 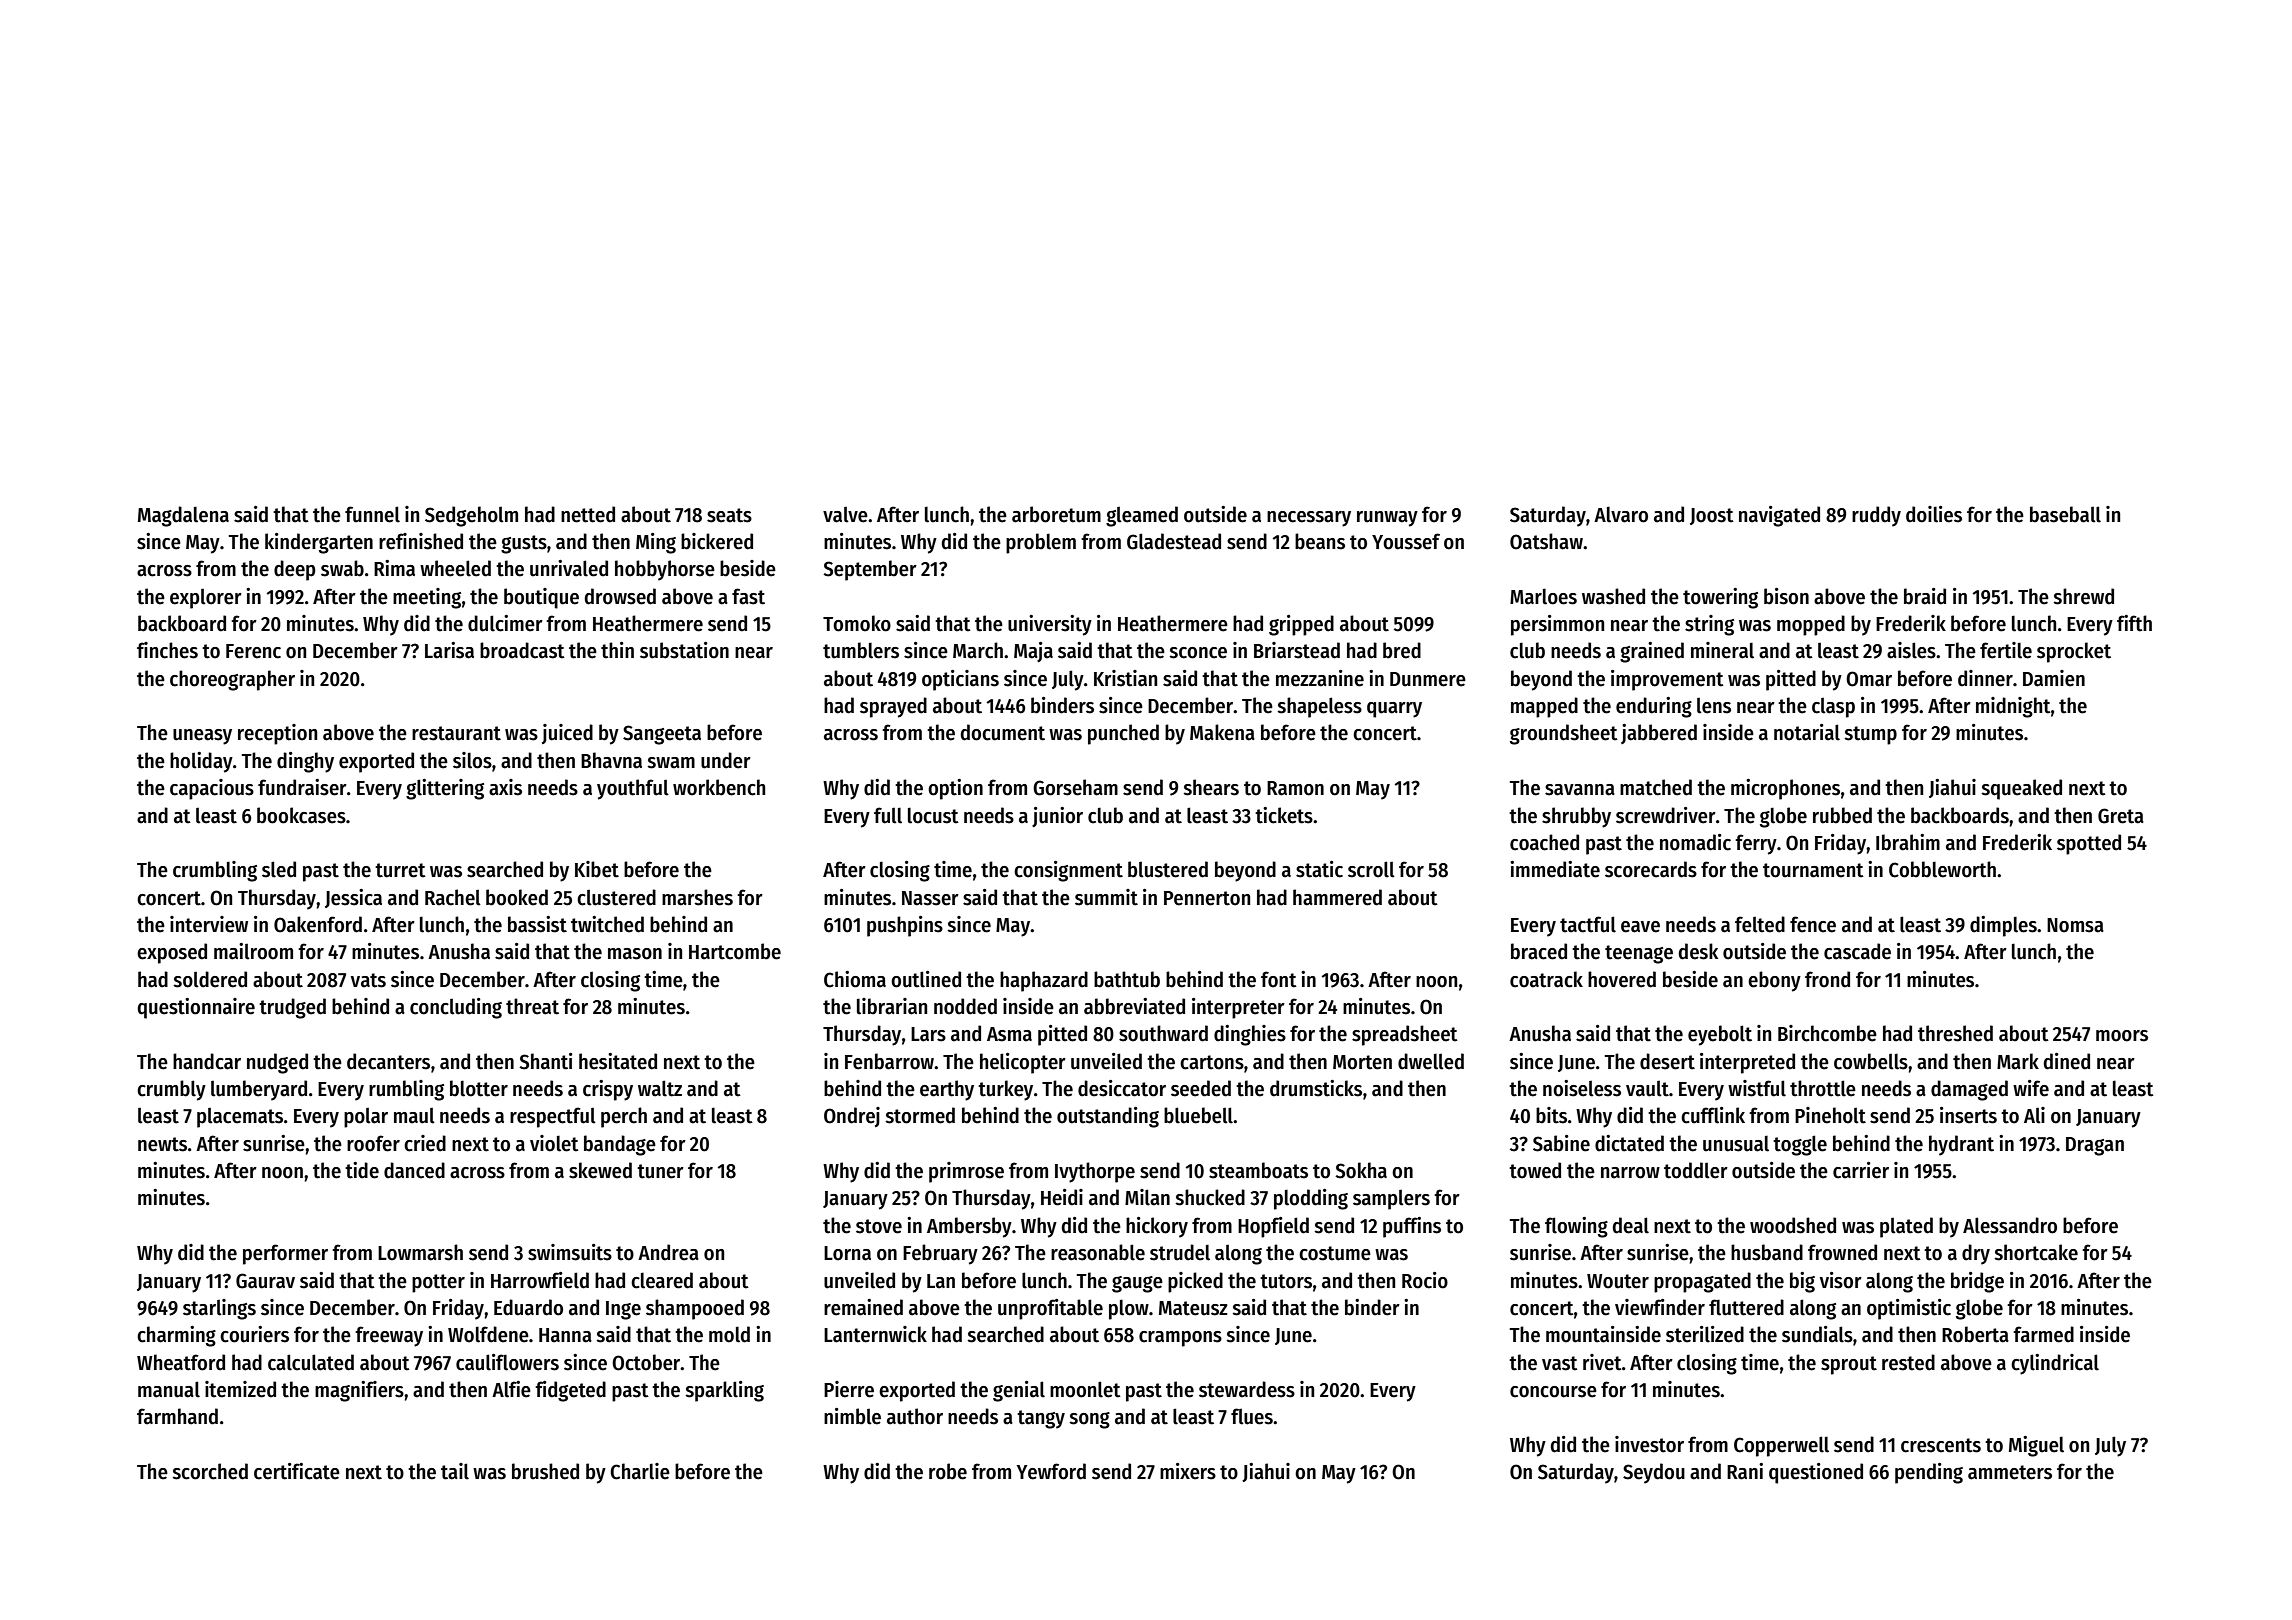 I want to click on deal, so click(x=1631, y=1225).
